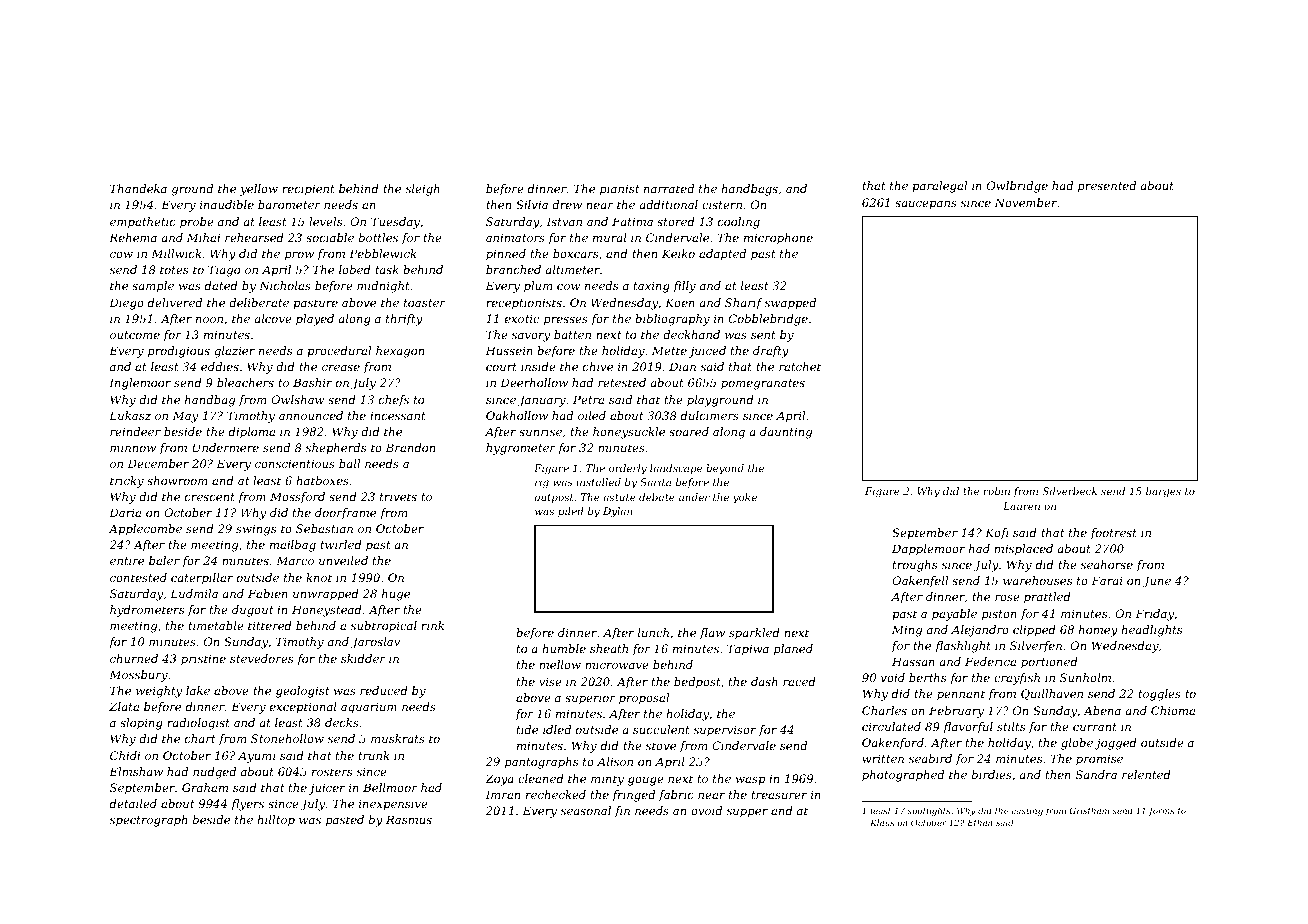  I want to click on entire, so click(127, 560).
